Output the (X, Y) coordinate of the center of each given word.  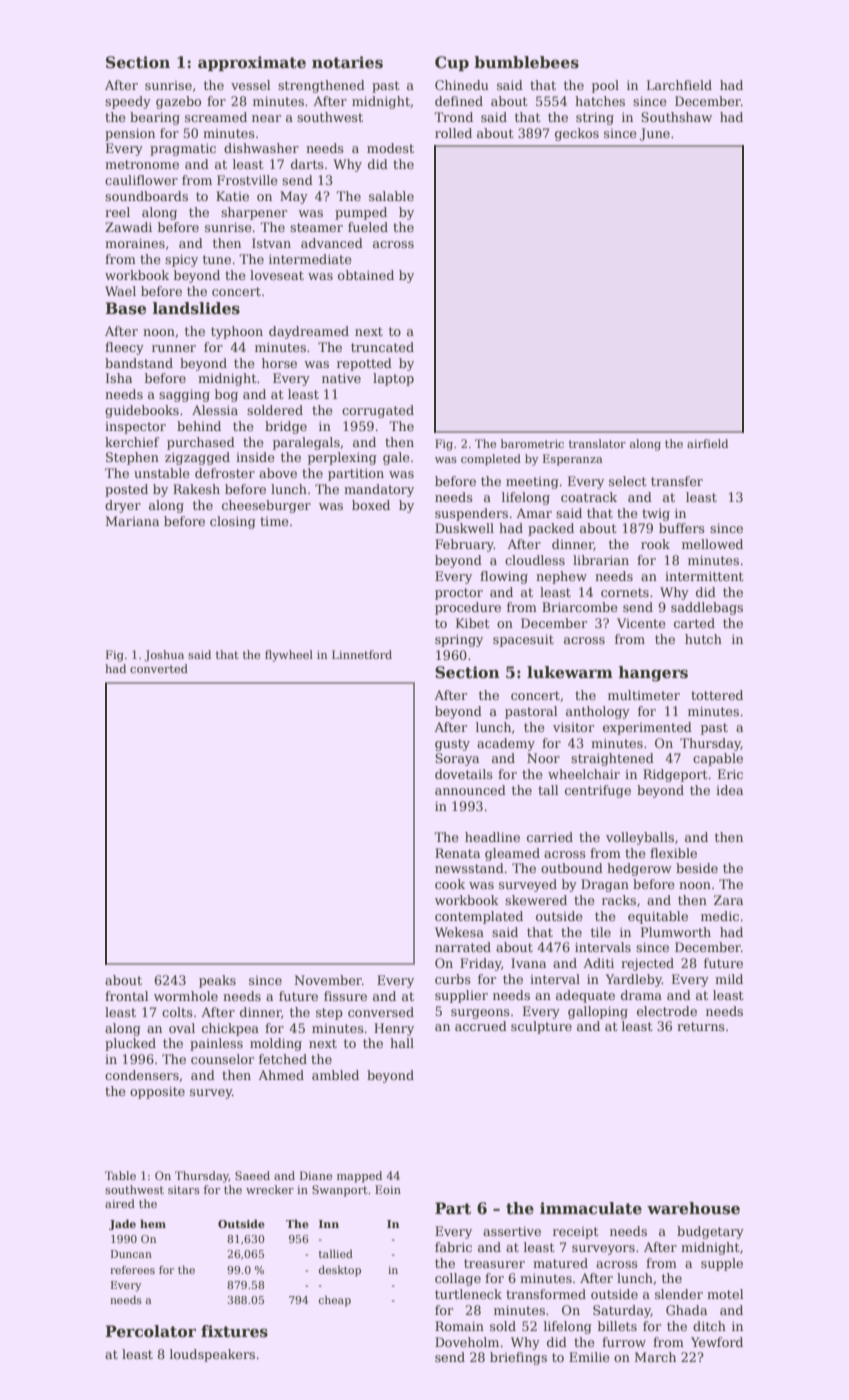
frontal (127, 996)
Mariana (132, 521)
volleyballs (640, 838)
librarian (601, 560)
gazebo (178, 102)
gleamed (512, 854)
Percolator (150, 1331)
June (655, 134)
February (464, 545)
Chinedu (462, 85)
